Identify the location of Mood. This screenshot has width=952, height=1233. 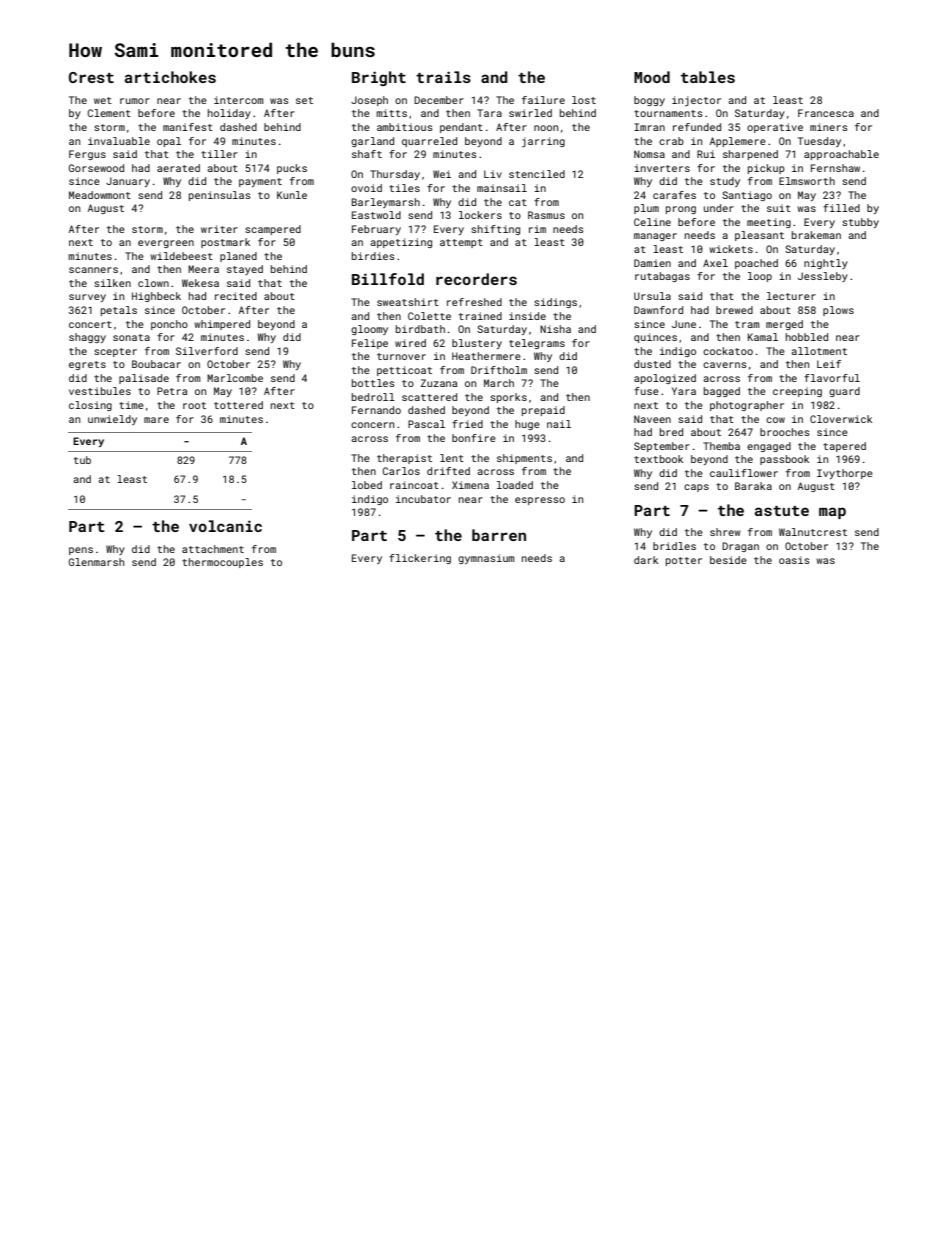
(652, 77).
